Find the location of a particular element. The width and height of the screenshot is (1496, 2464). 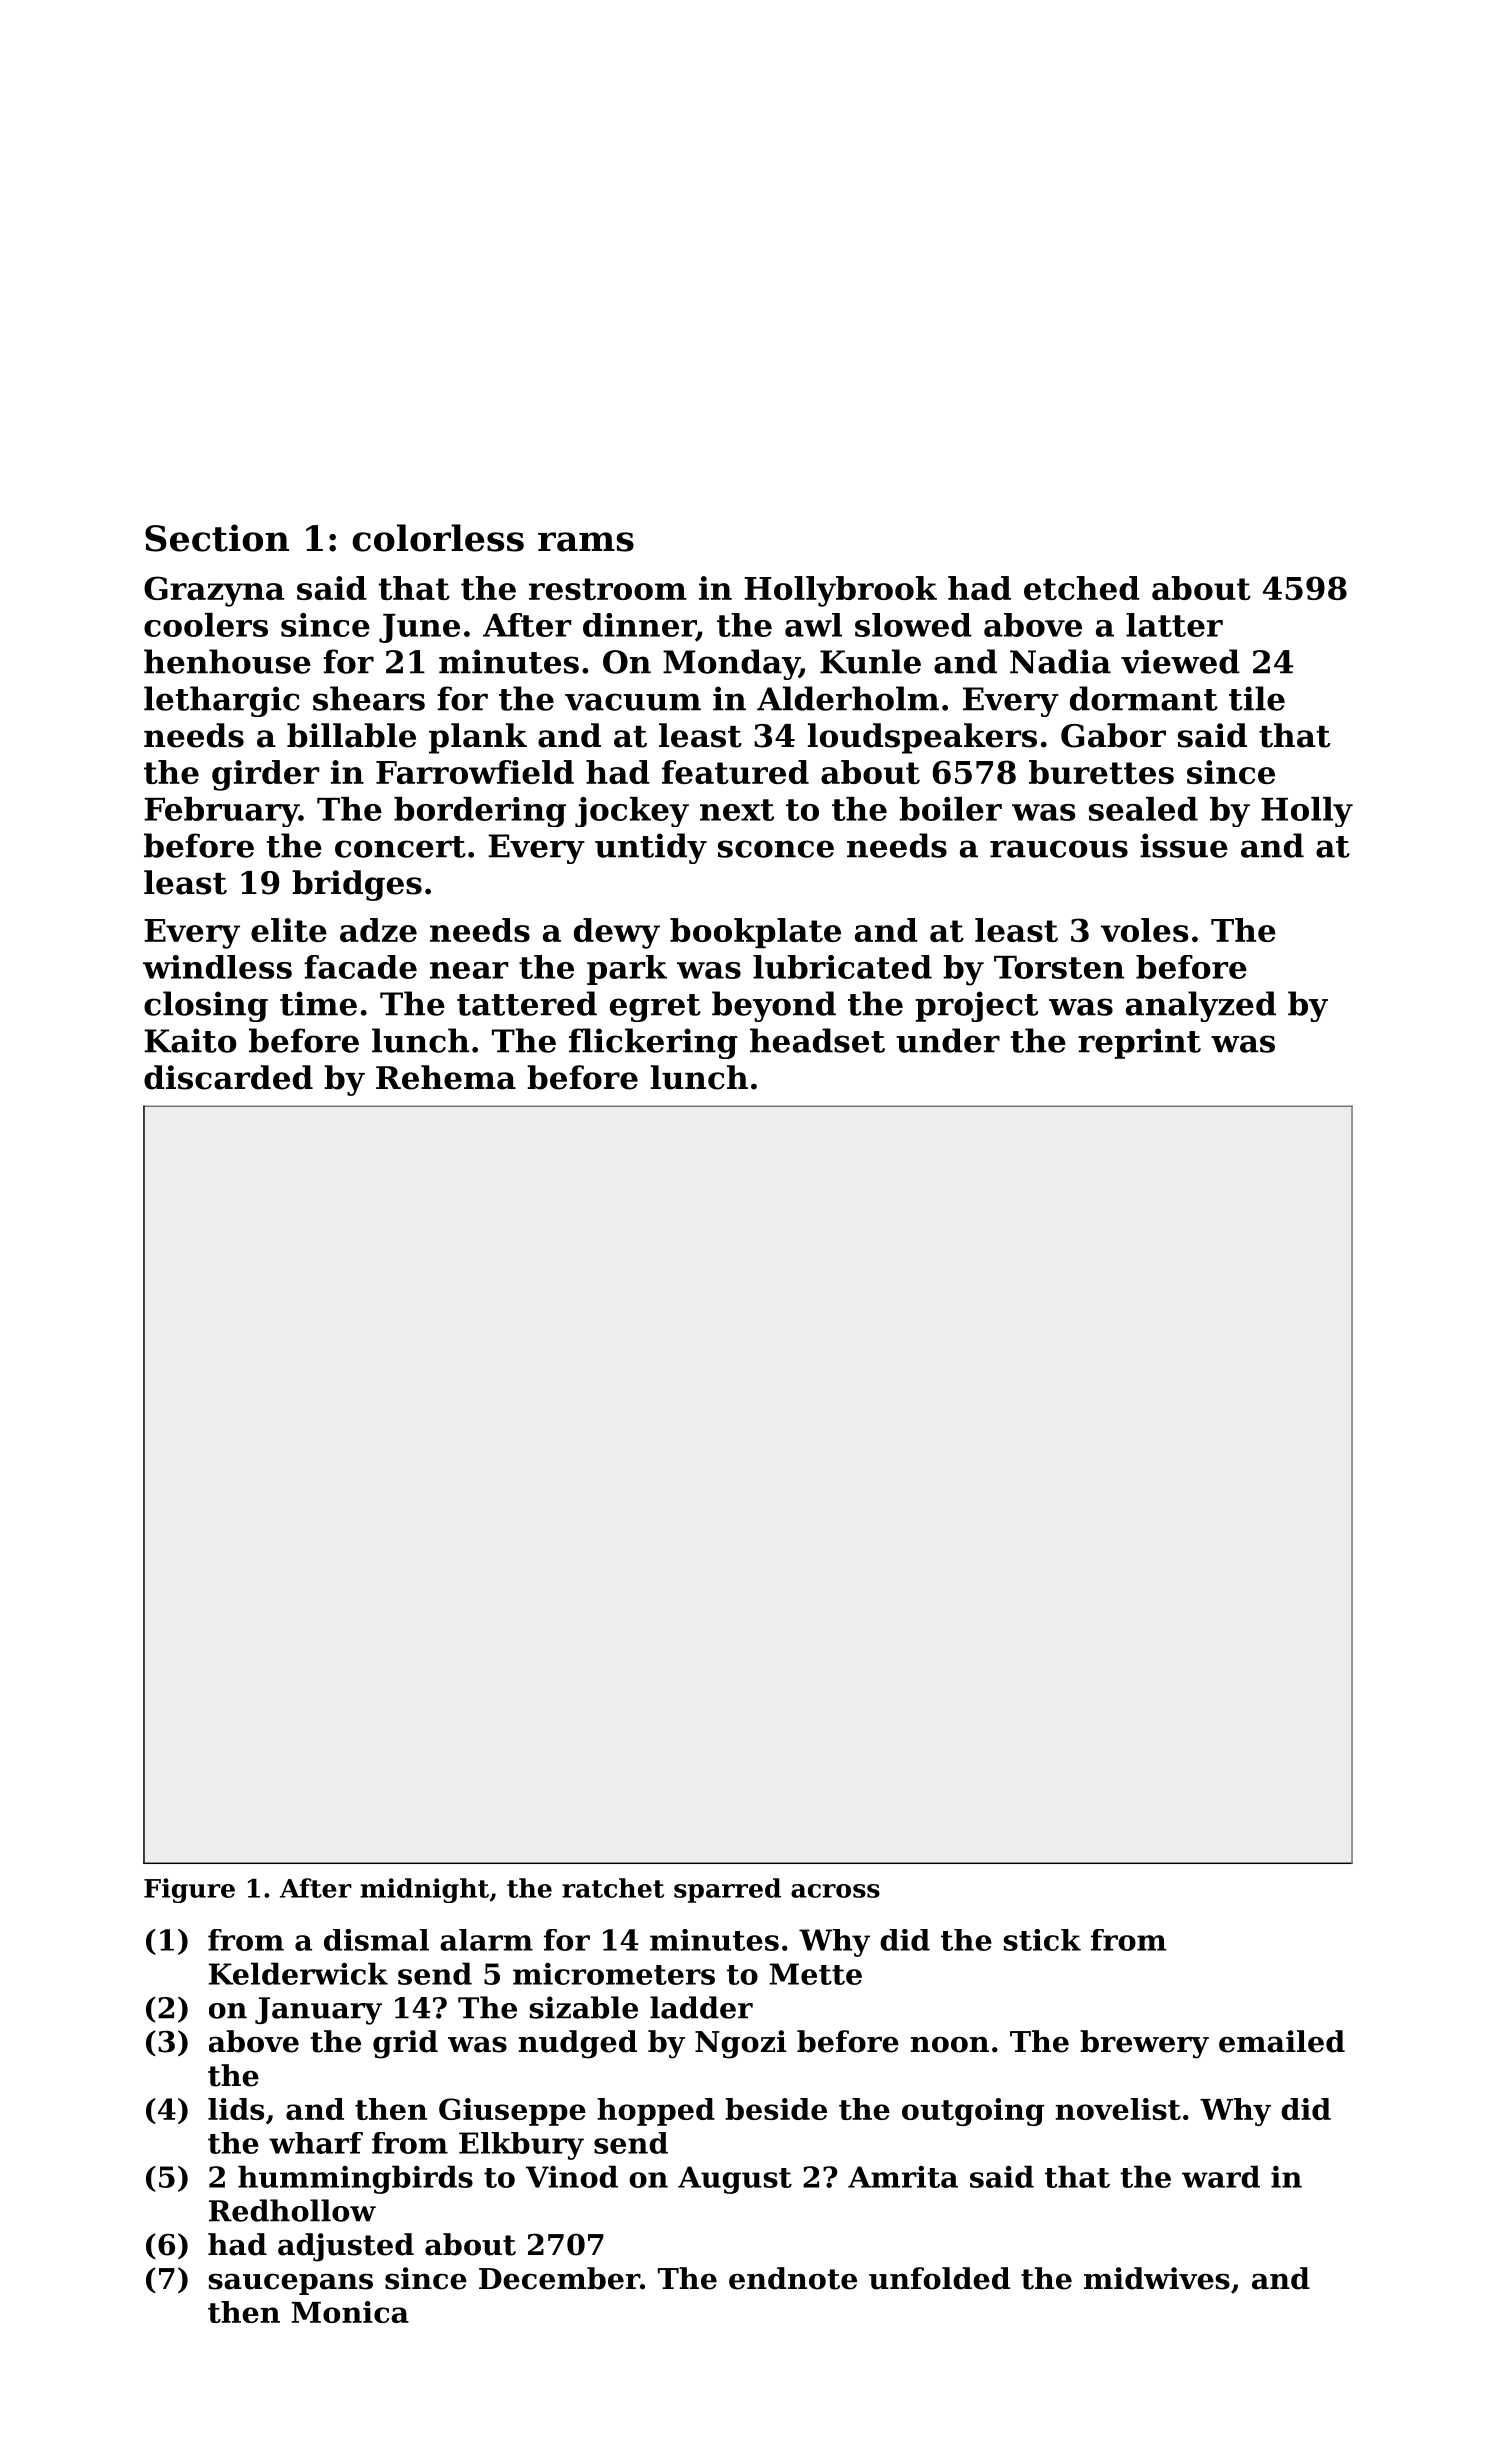

saucepans is located at coordinates (291, 2284).
